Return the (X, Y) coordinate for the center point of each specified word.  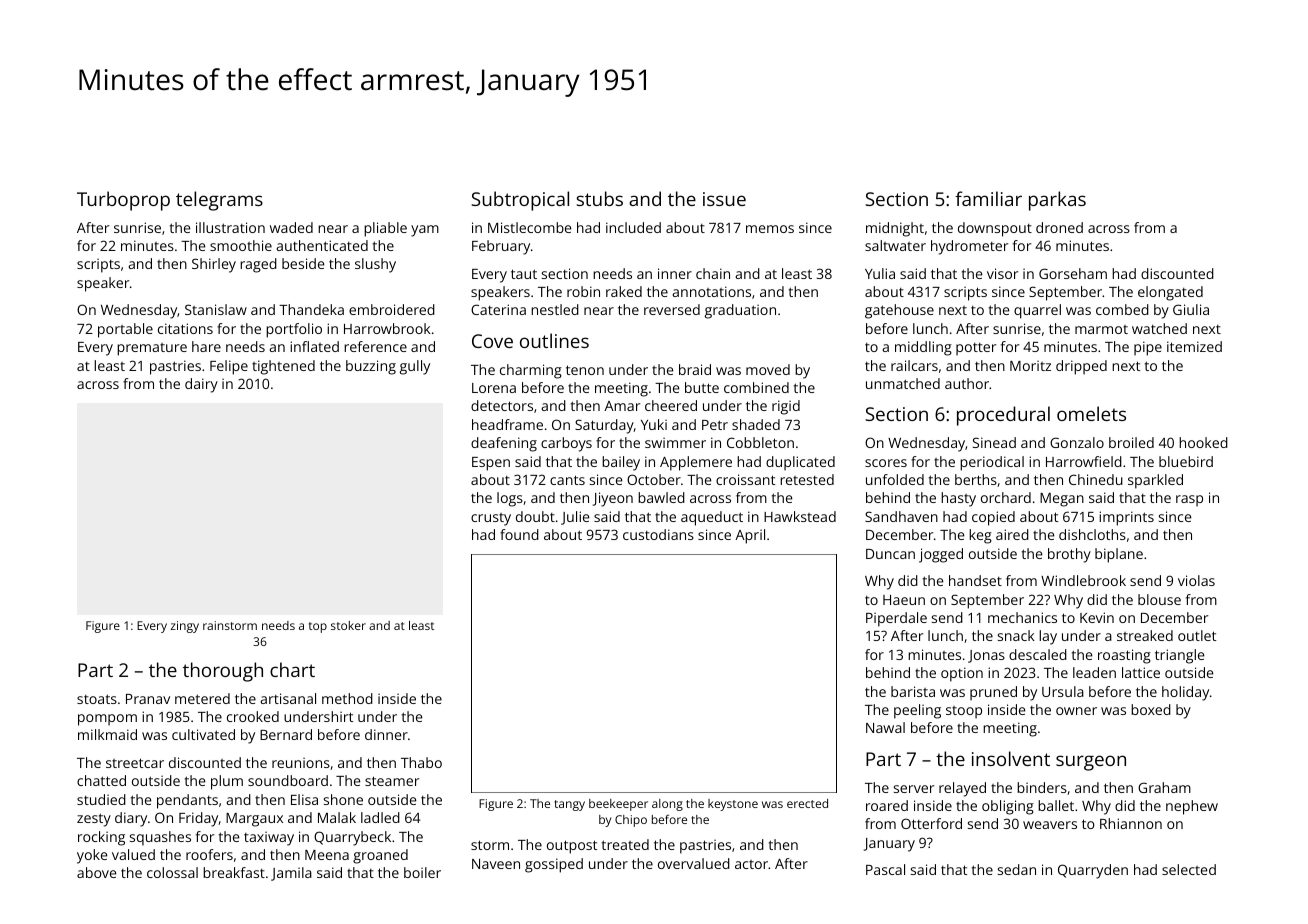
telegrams (219, 201)
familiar (988, 198)
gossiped (554, 865)
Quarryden (1093, 871)
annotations (711, 291)
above (96, 872)
